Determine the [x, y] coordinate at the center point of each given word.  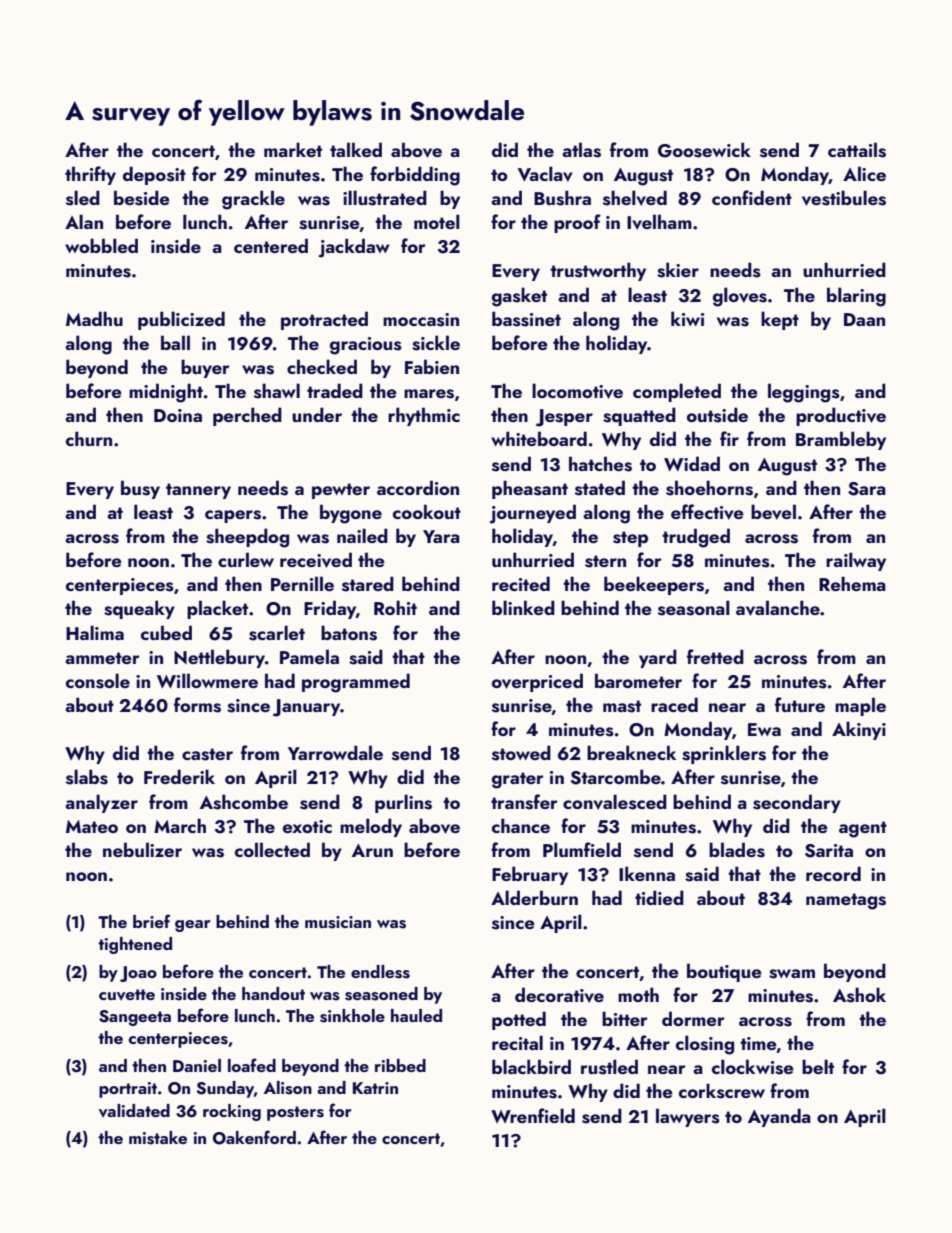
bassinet [526, 319]
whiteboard [539, 438]
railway [856, 561]
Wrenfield [533, 1115]
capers [233, 516]
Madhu [94, 318]
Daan [864, 319]
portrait [128, 1090]
